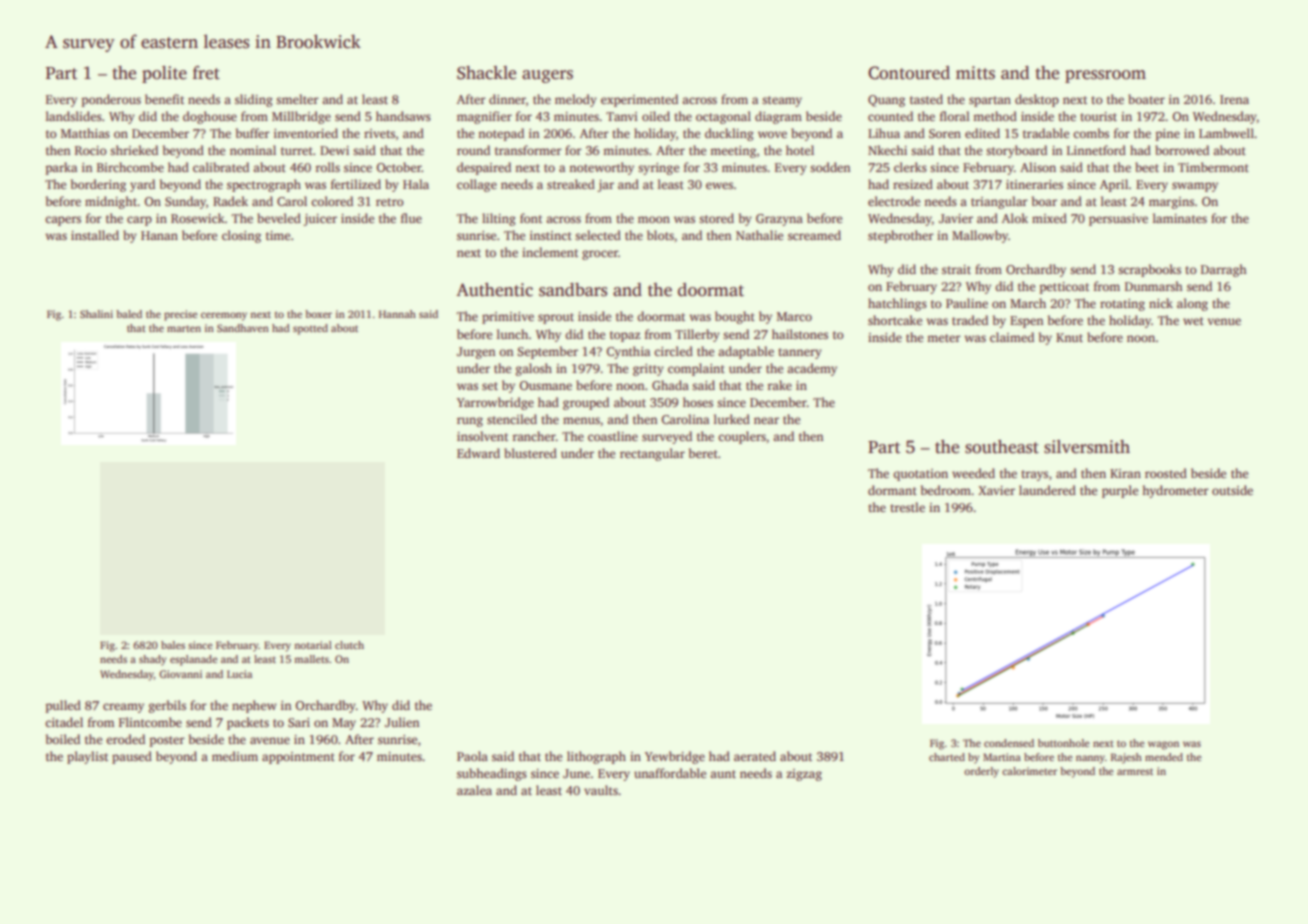  What do you see at coordinates (622, 116) in the screenshot?
I see `Tanvi` at bounding box center [622, 116].
